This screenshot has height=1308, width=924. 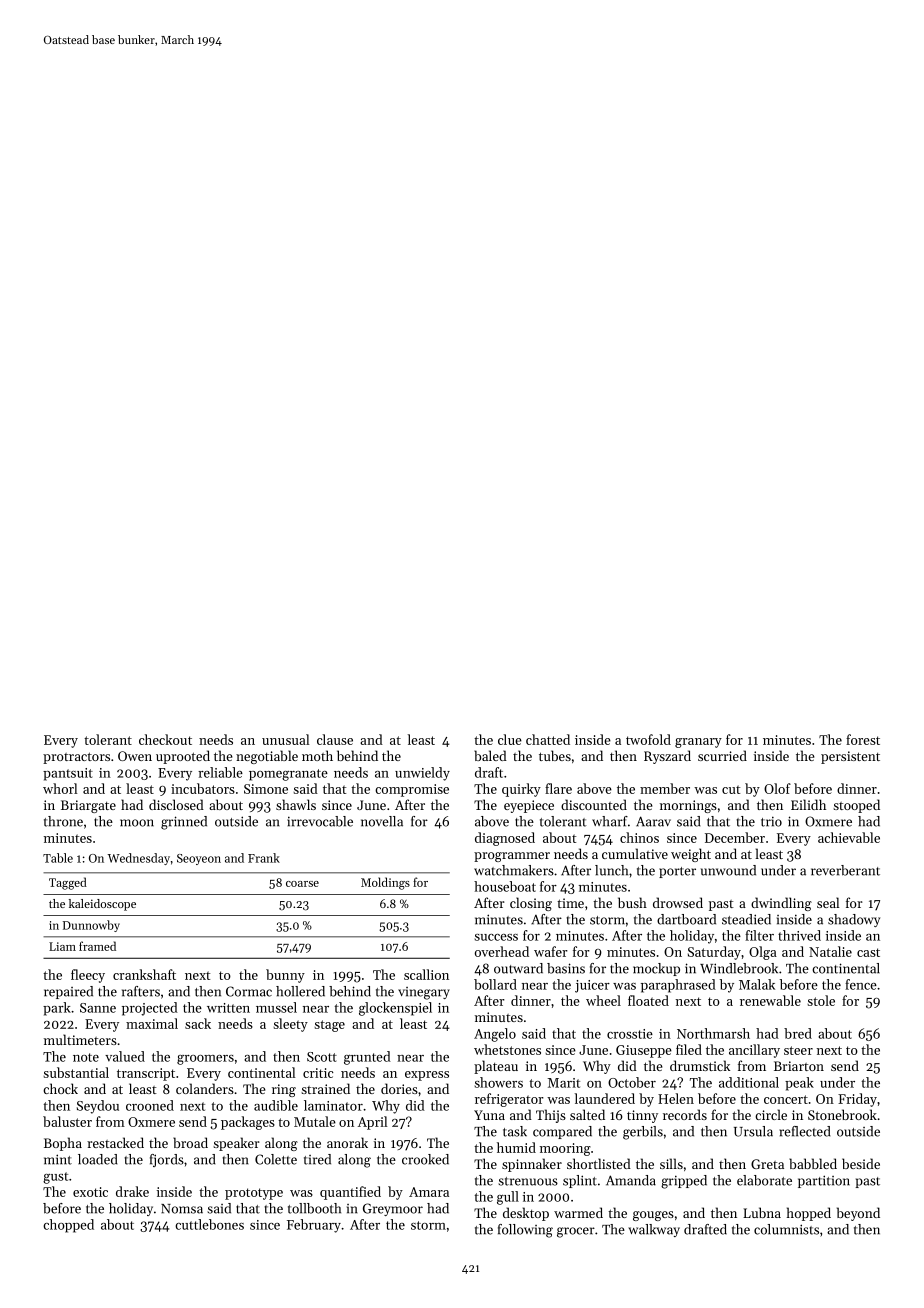 I want to click on valued, so click(x=125, y=1056).
